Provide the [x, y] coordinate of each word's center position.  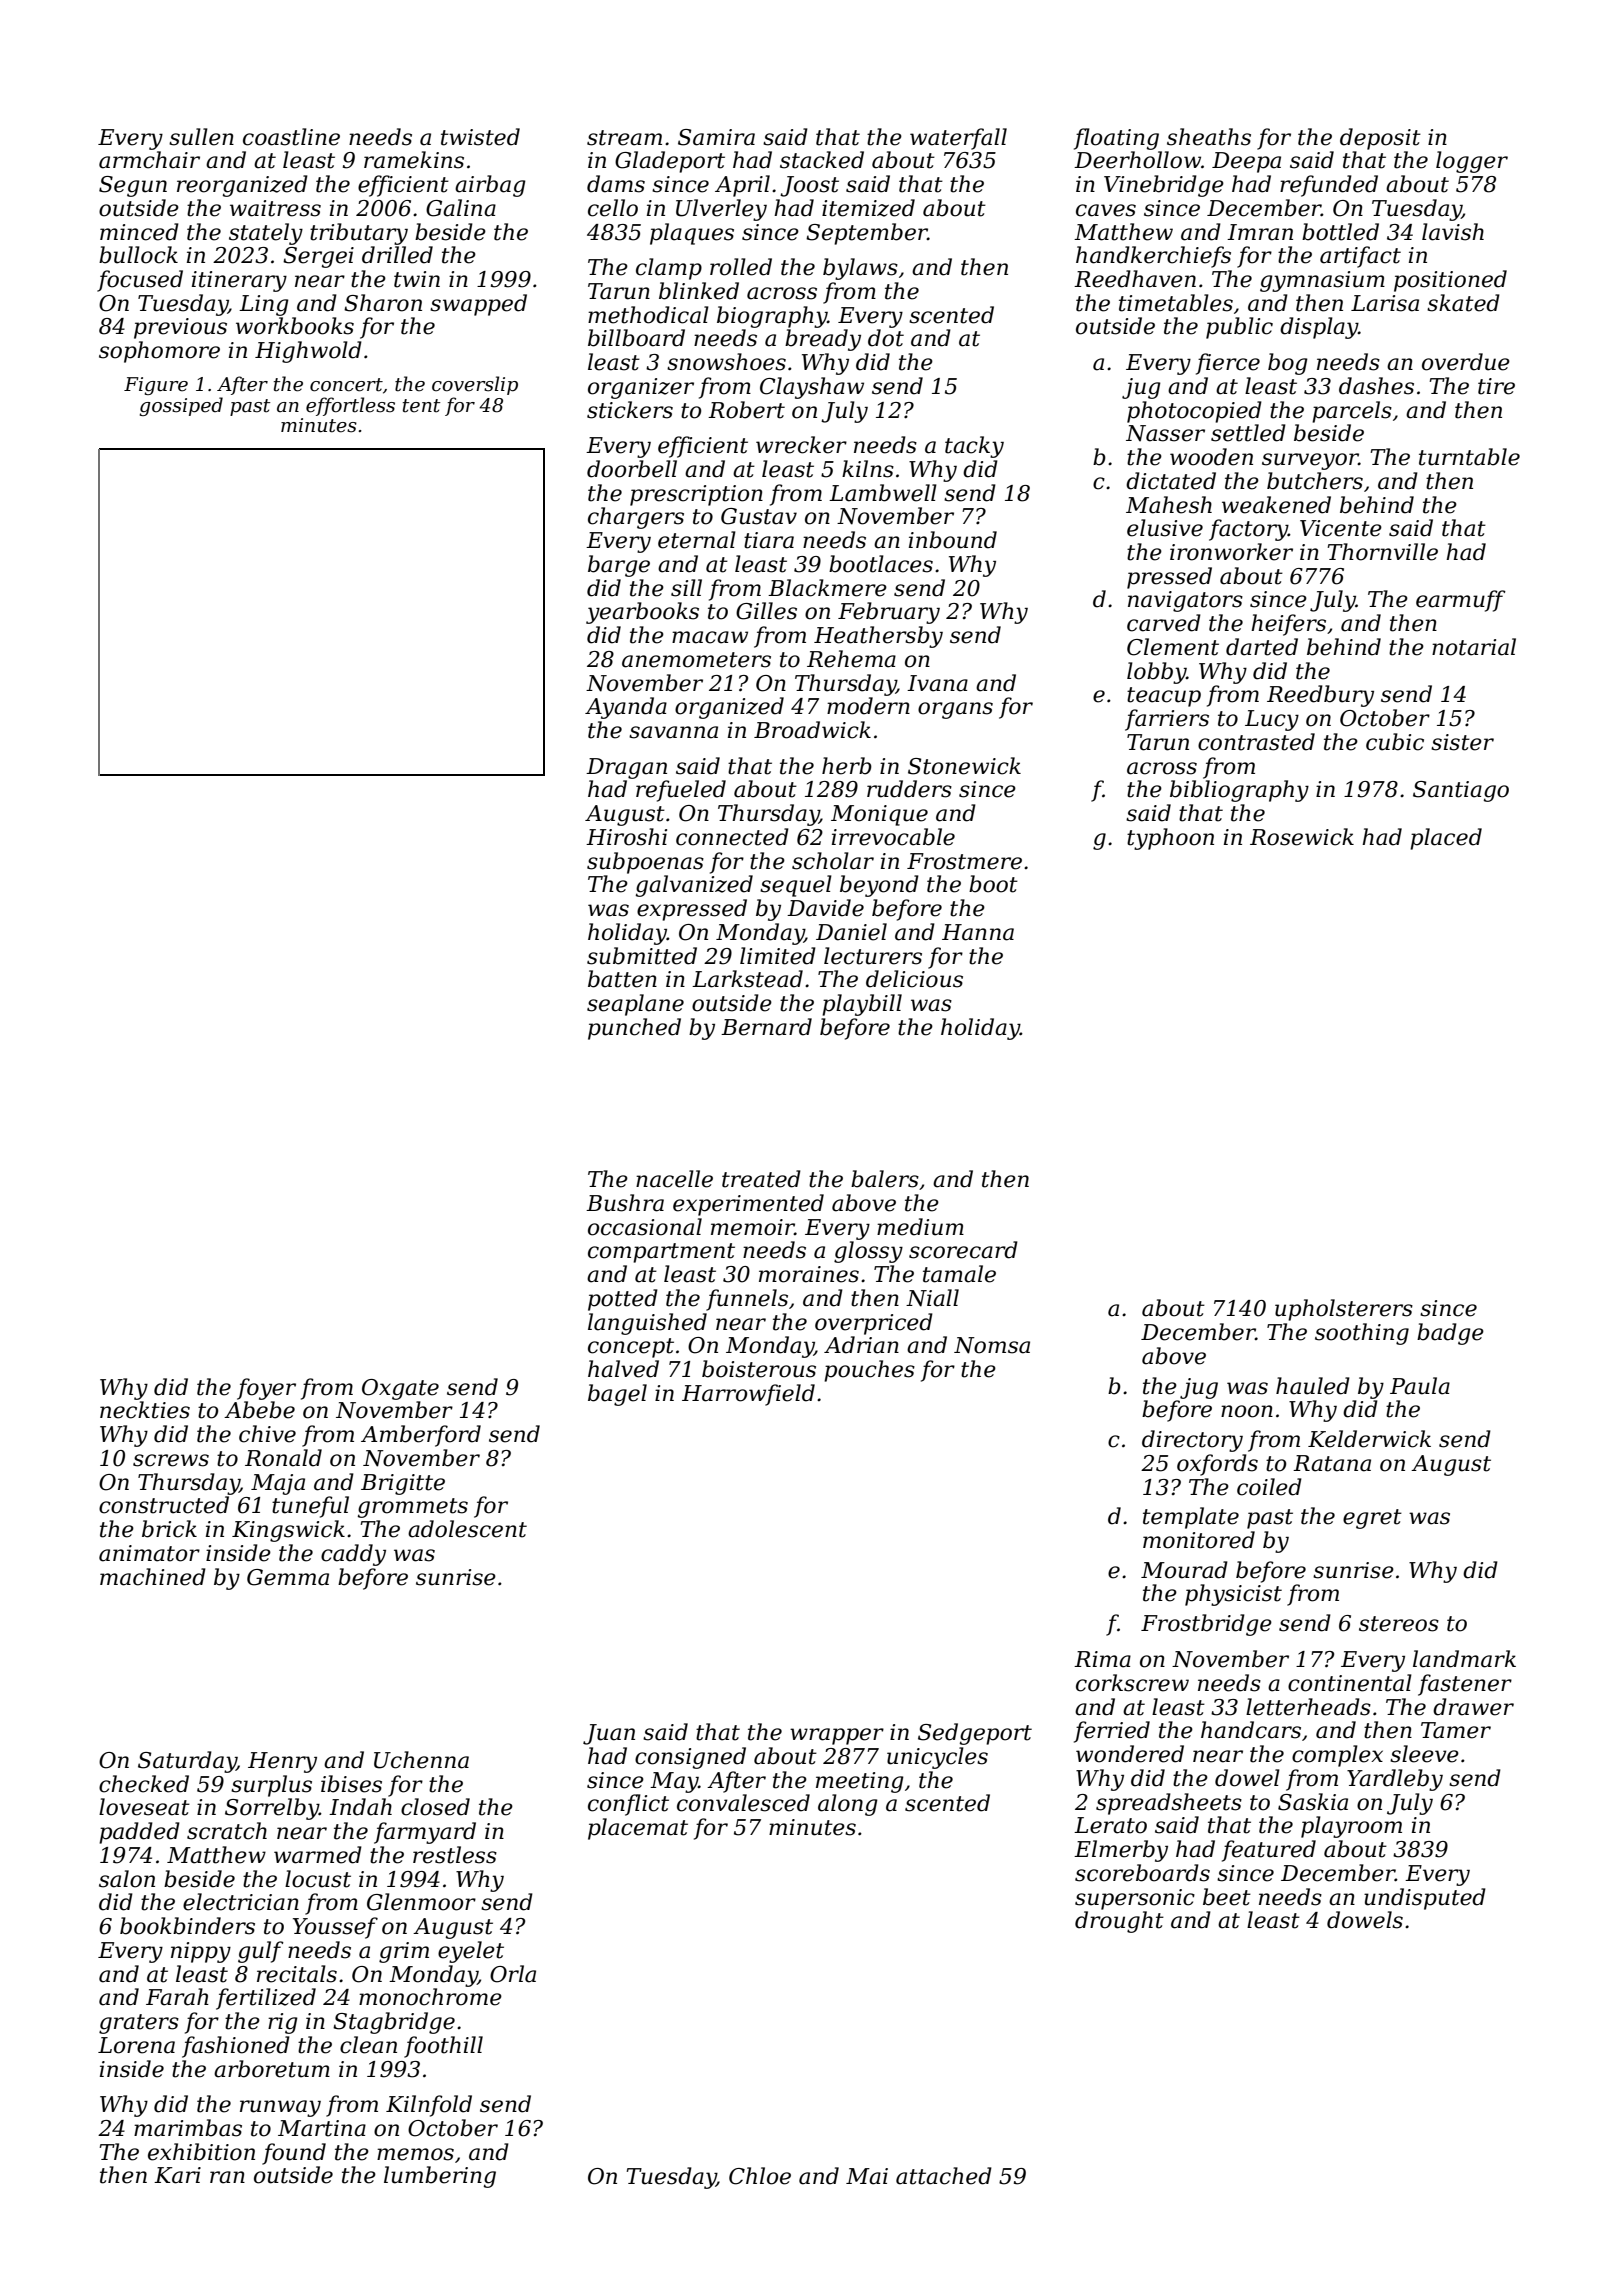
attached [944, 2176]
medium [920, 1227]
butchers [1315, 481]
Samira [716, 137]
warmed [318, 1855]
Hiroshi [626, 837]
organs [955, 710]
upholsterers [1344, 1310]
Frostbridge [1206, 1625]
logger [1472, 162]
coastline [291, 137]
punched [634, 1029]
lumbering [440, 2177]
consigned [690, 1758]
